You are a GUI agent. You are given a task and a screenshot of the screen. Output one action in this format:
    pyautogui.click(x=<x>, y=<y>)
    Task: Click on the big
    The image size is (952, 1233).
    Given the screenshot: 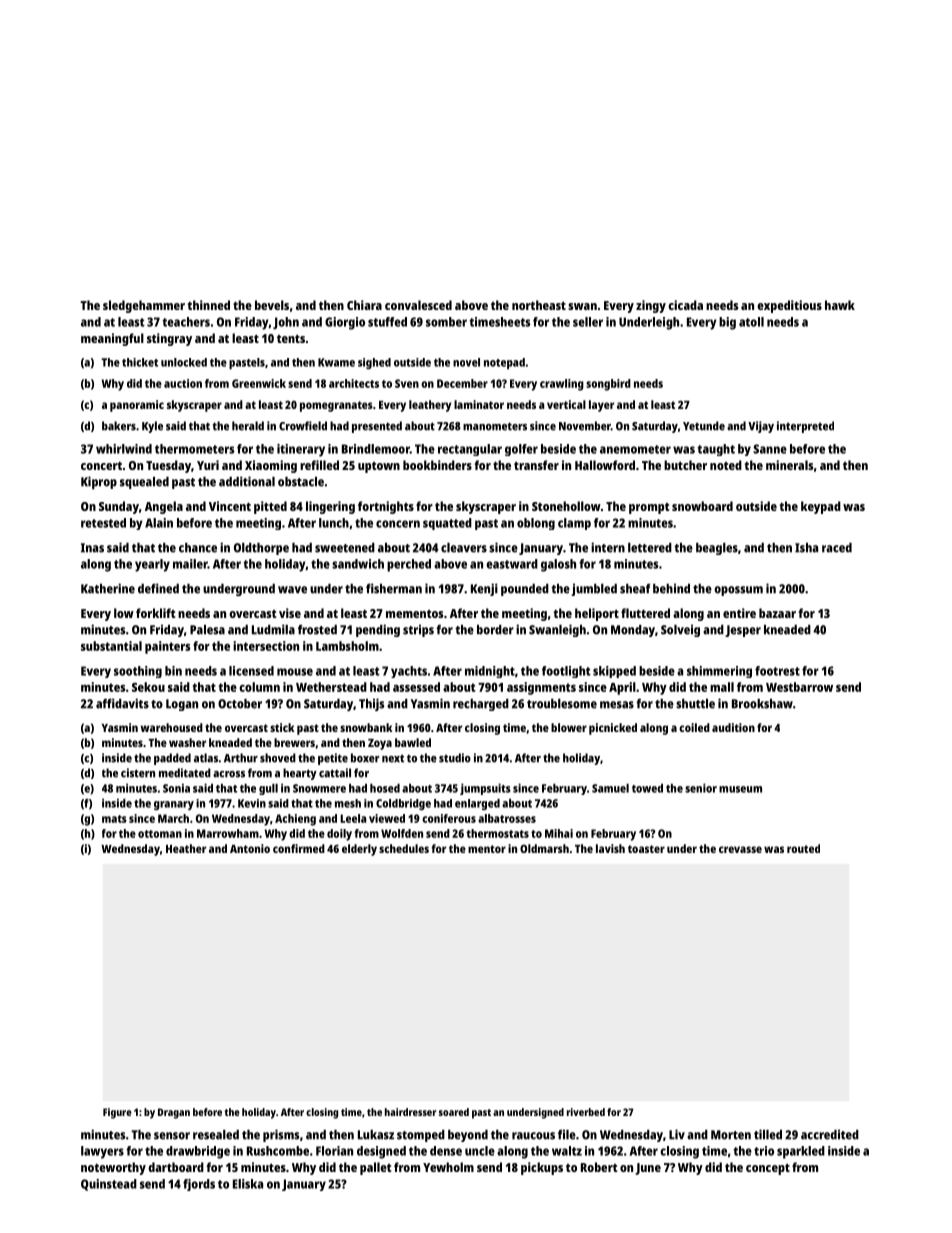 What is the action you would take?
    pyautogui.click(x=727, y=323)
